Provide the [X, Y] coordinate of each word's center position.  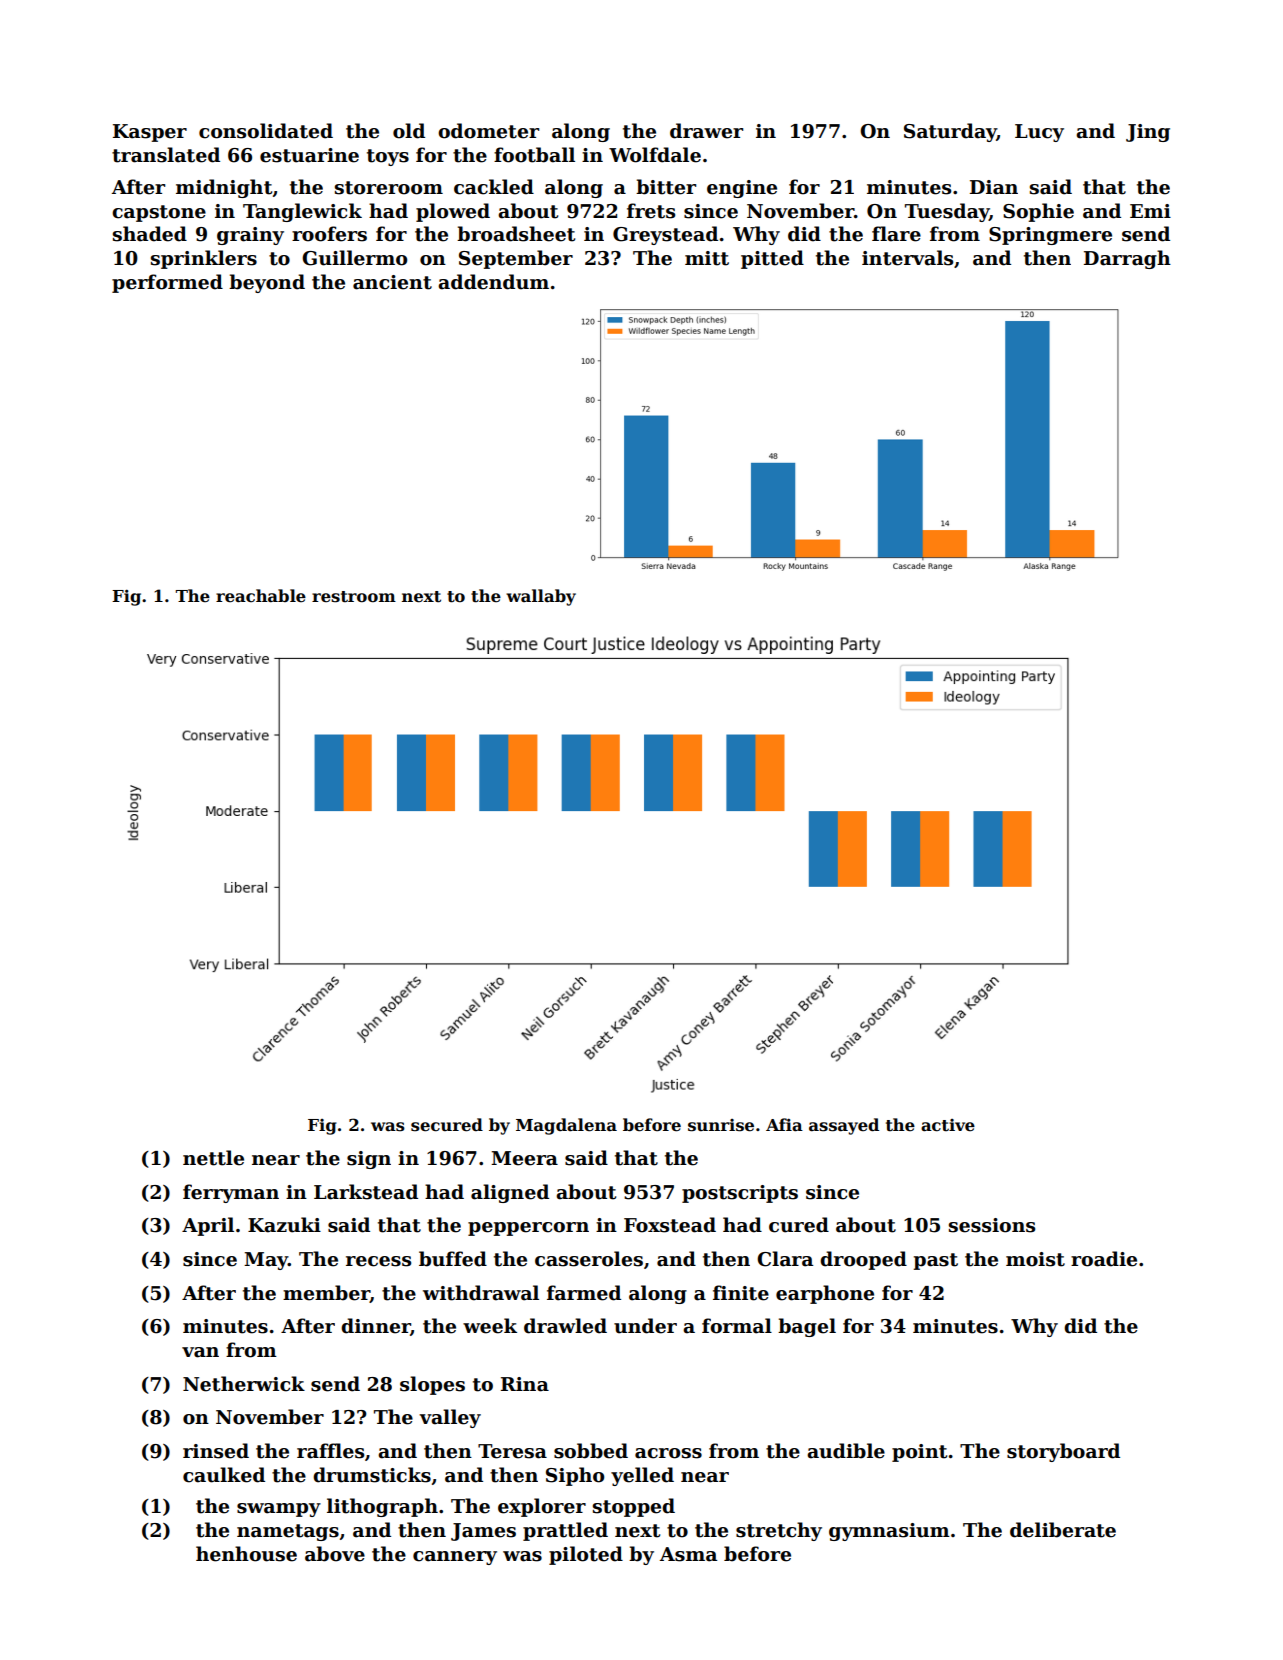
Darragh [1127, 259]
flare [896, 234]
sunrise [721, 1125]
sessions [992, 1225]
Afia [784, 1125]
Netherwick [244, 1384]
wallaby [541, 597]
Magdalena [566, 1126]
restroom [354, 597]
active [948, 1125]
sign [369, 1160]
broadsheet [516, 234]
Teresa [512, 1451]
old [409, 131]
